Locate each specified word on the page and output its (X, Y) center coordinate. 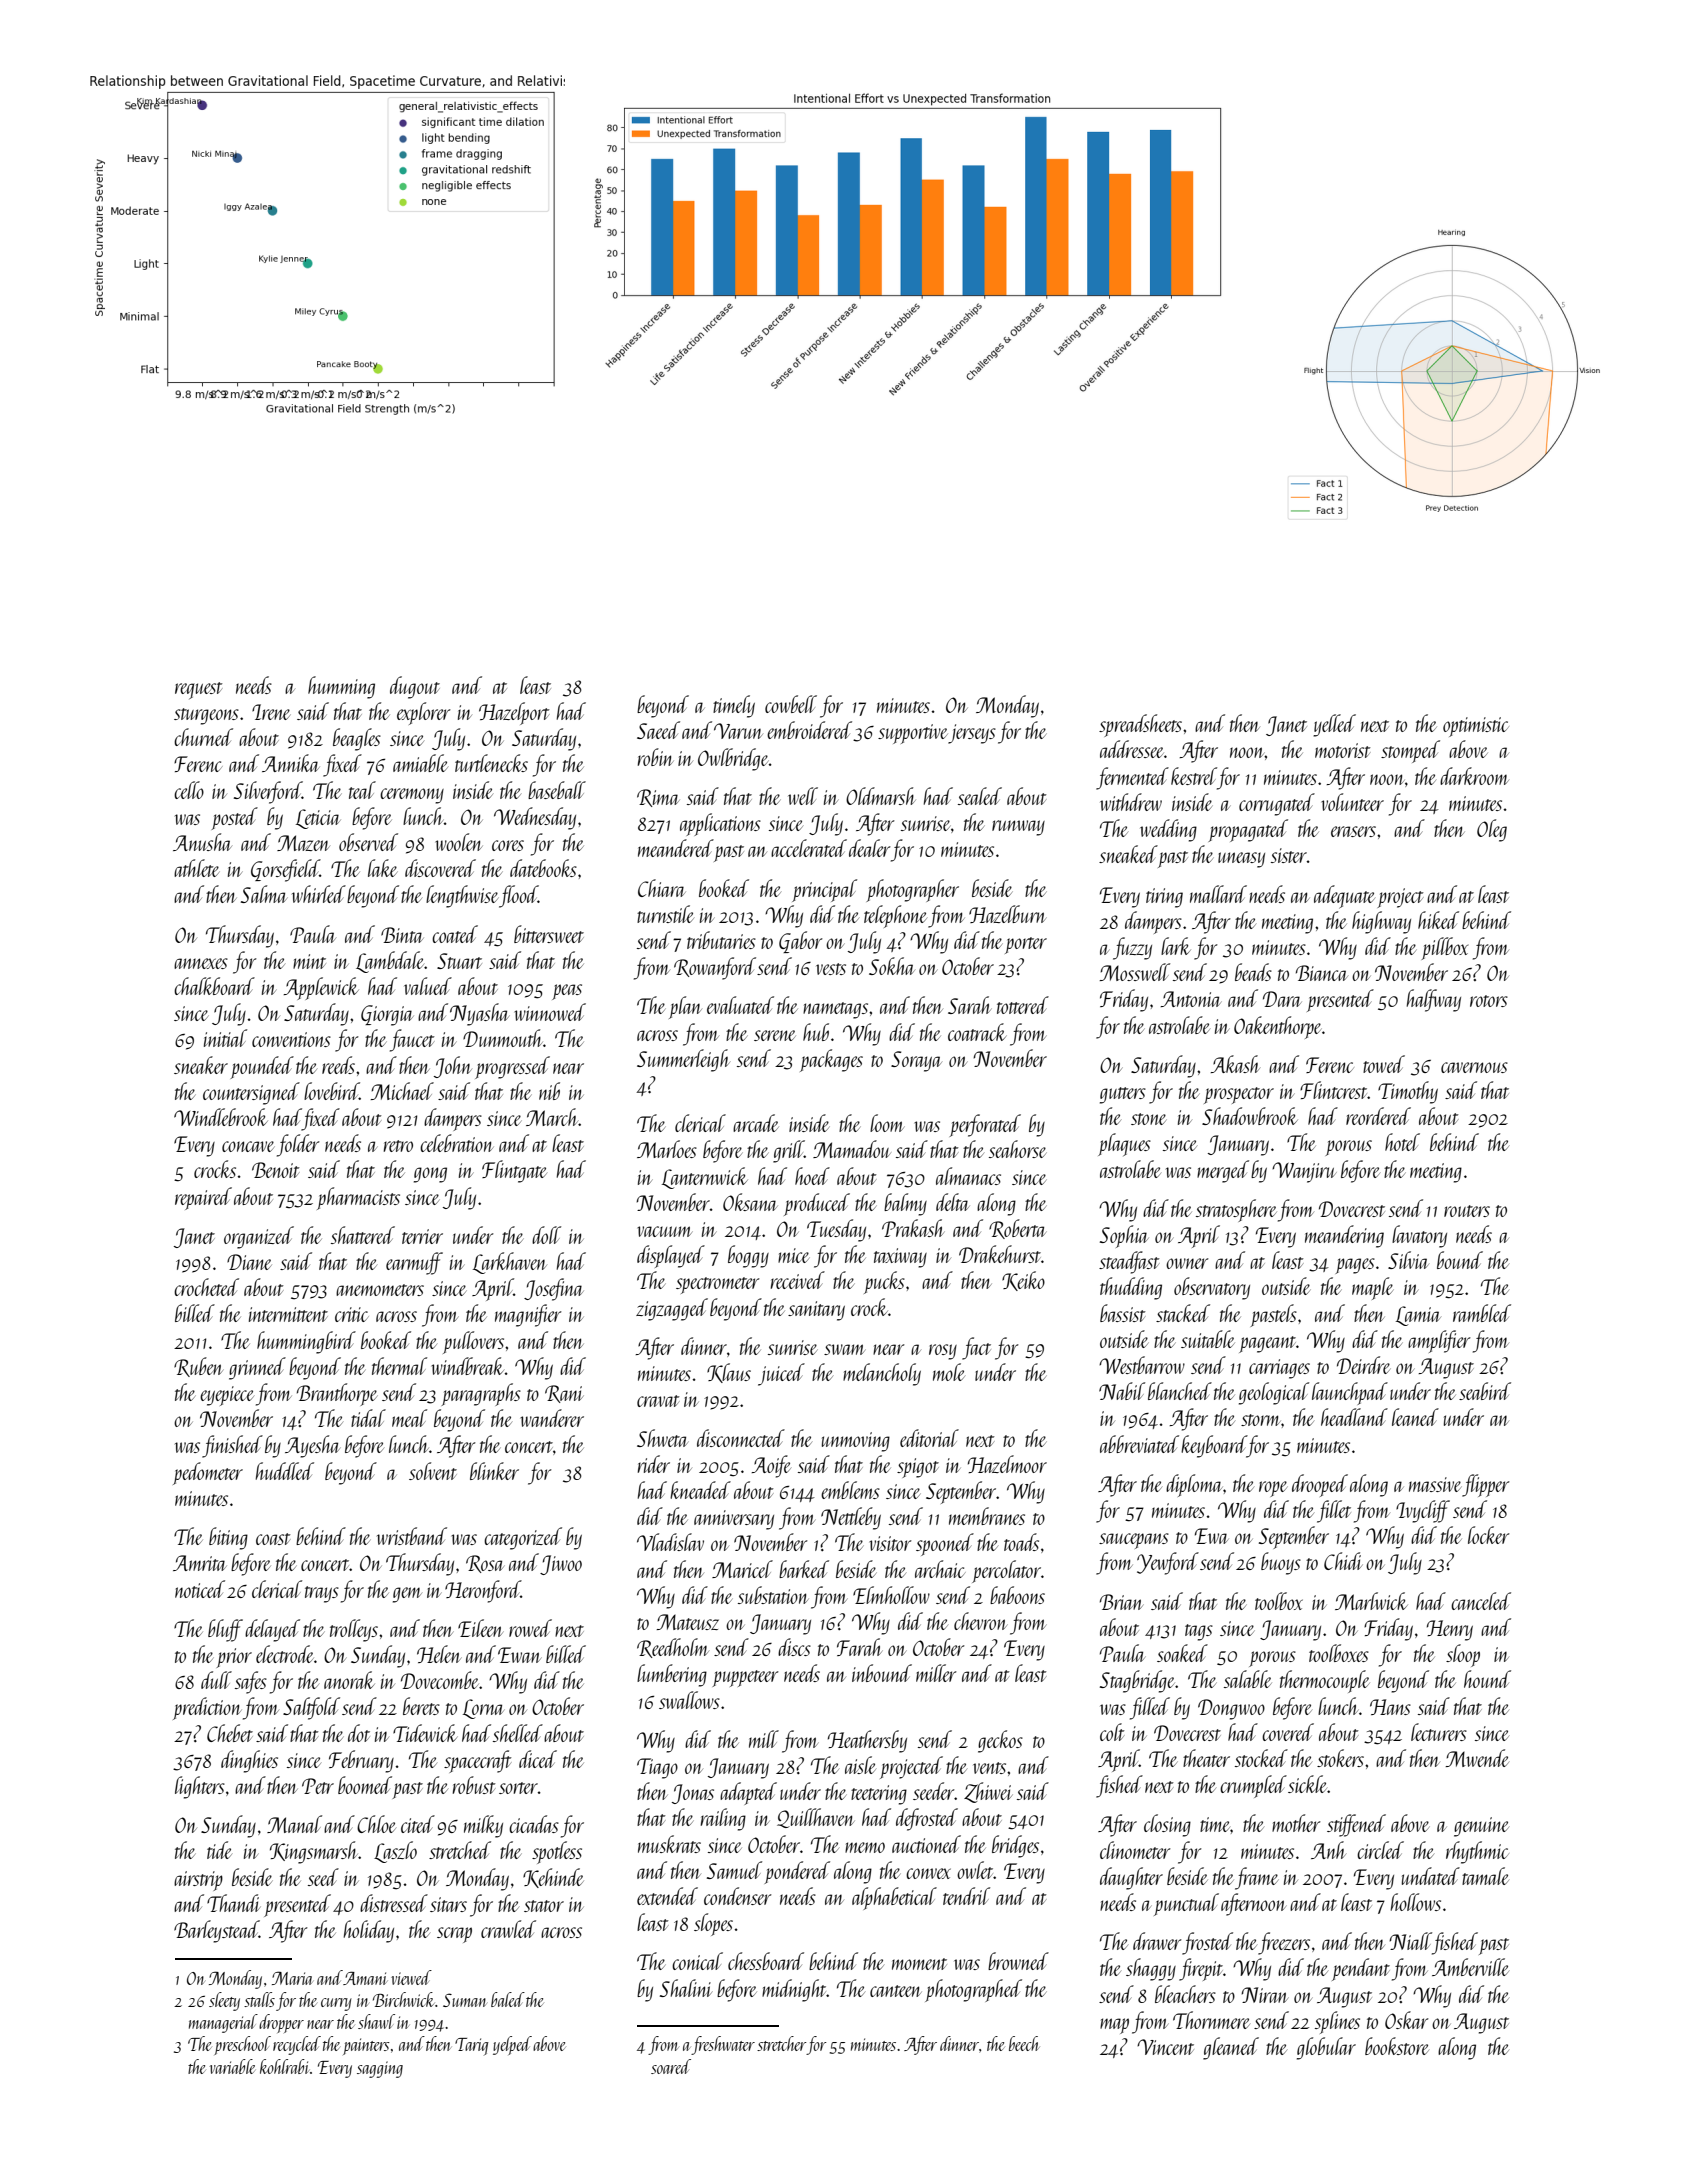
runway (1018, 828)
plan (685, 1007)
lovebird (332, 1091)
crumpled (1253, 1786)
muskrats (669, 1844)
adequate (1344, 897)
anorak (349, 1680)
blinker (494, 1471)
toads (1021, 1542)
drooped (1320, 1485)
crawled (508, 1929)
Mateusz (688, 1622)
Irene (271, 712)
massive (1435, 1484)
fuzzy (1132, 948)
